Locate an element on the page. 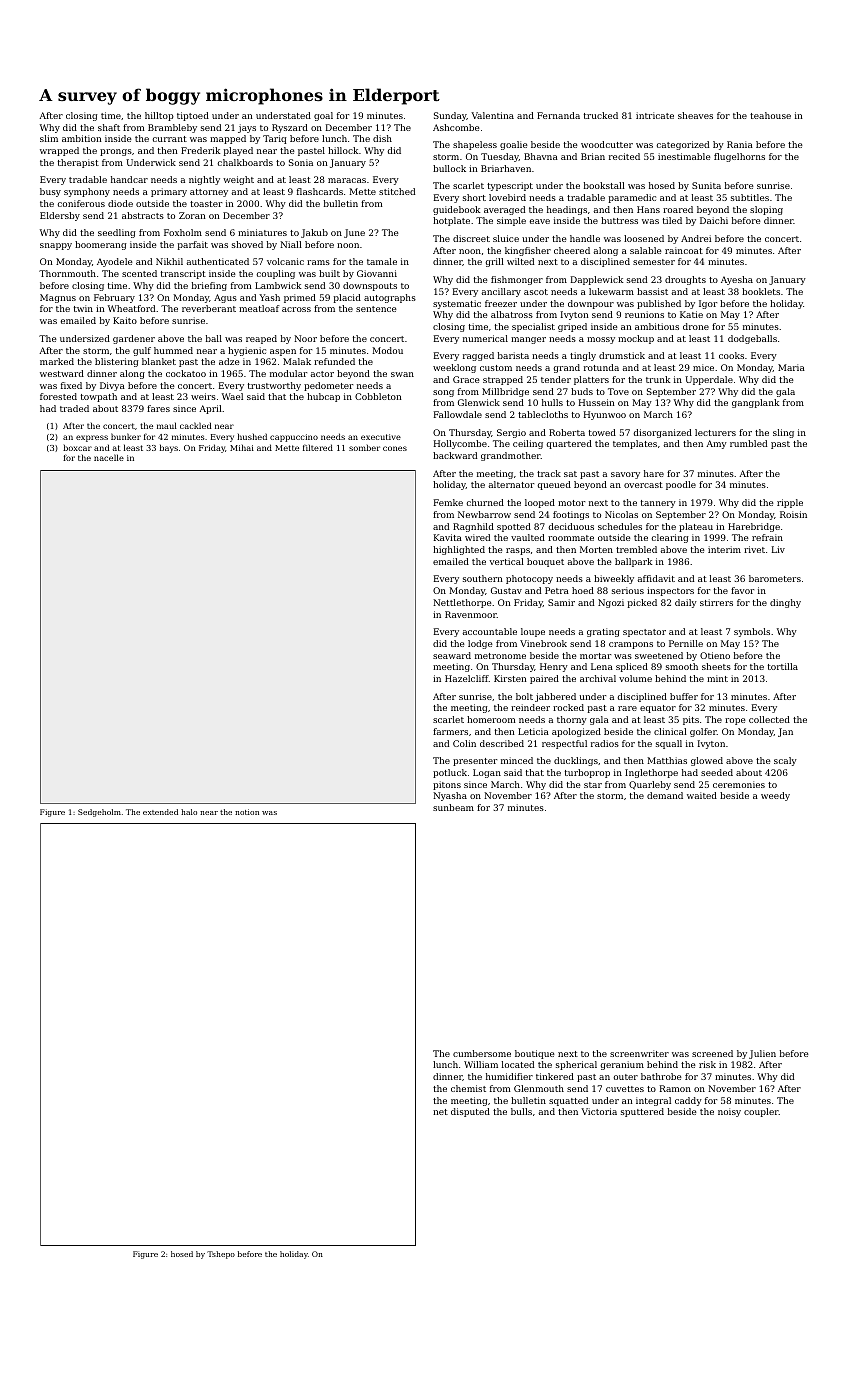 This image has height=1400, width=849. looped is located at coordinates (540, 503).
